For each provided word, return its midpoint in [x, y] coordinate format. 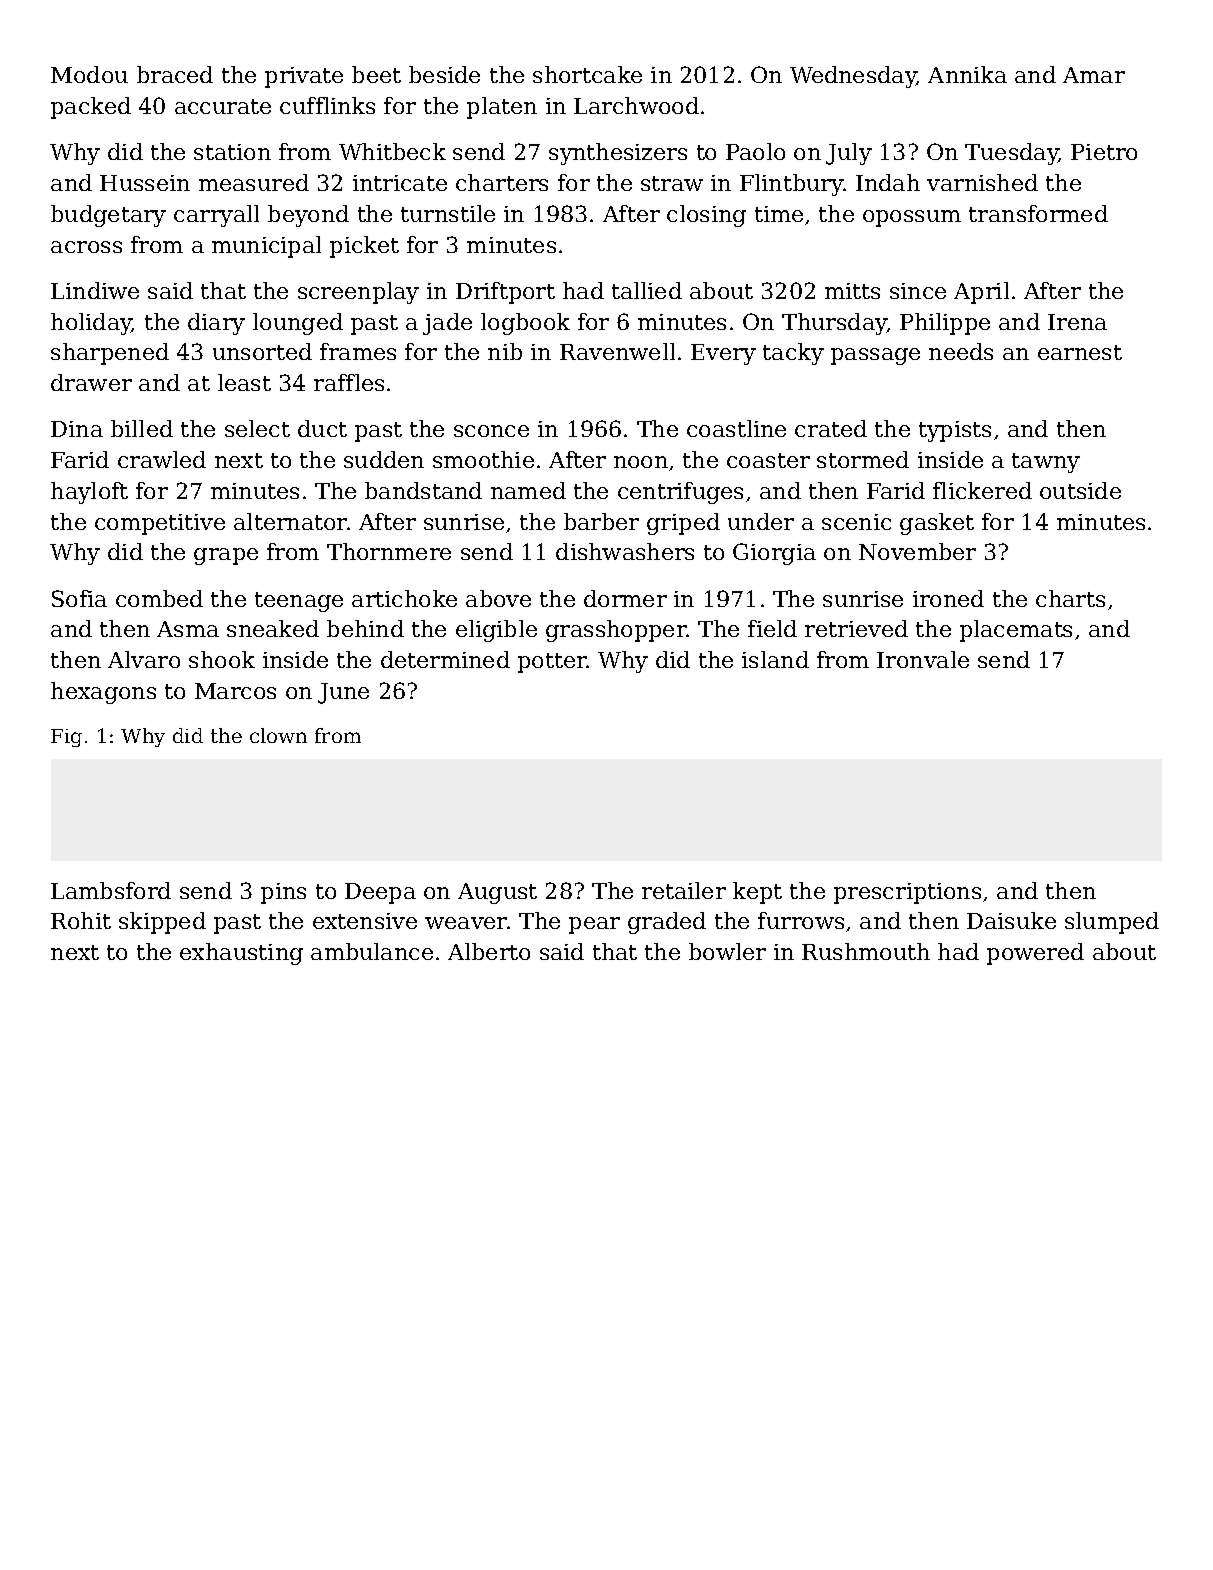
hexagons [103, 693]
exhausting [241, 954]
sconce [491, 431]
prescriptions [907, 893]
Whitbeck [392, 151]
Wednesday [853, 77]
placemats [1016, 631]
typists [955, 431]
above [498, 598]
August [497, 893]
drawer [91, 382]
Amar [1094, 75]
